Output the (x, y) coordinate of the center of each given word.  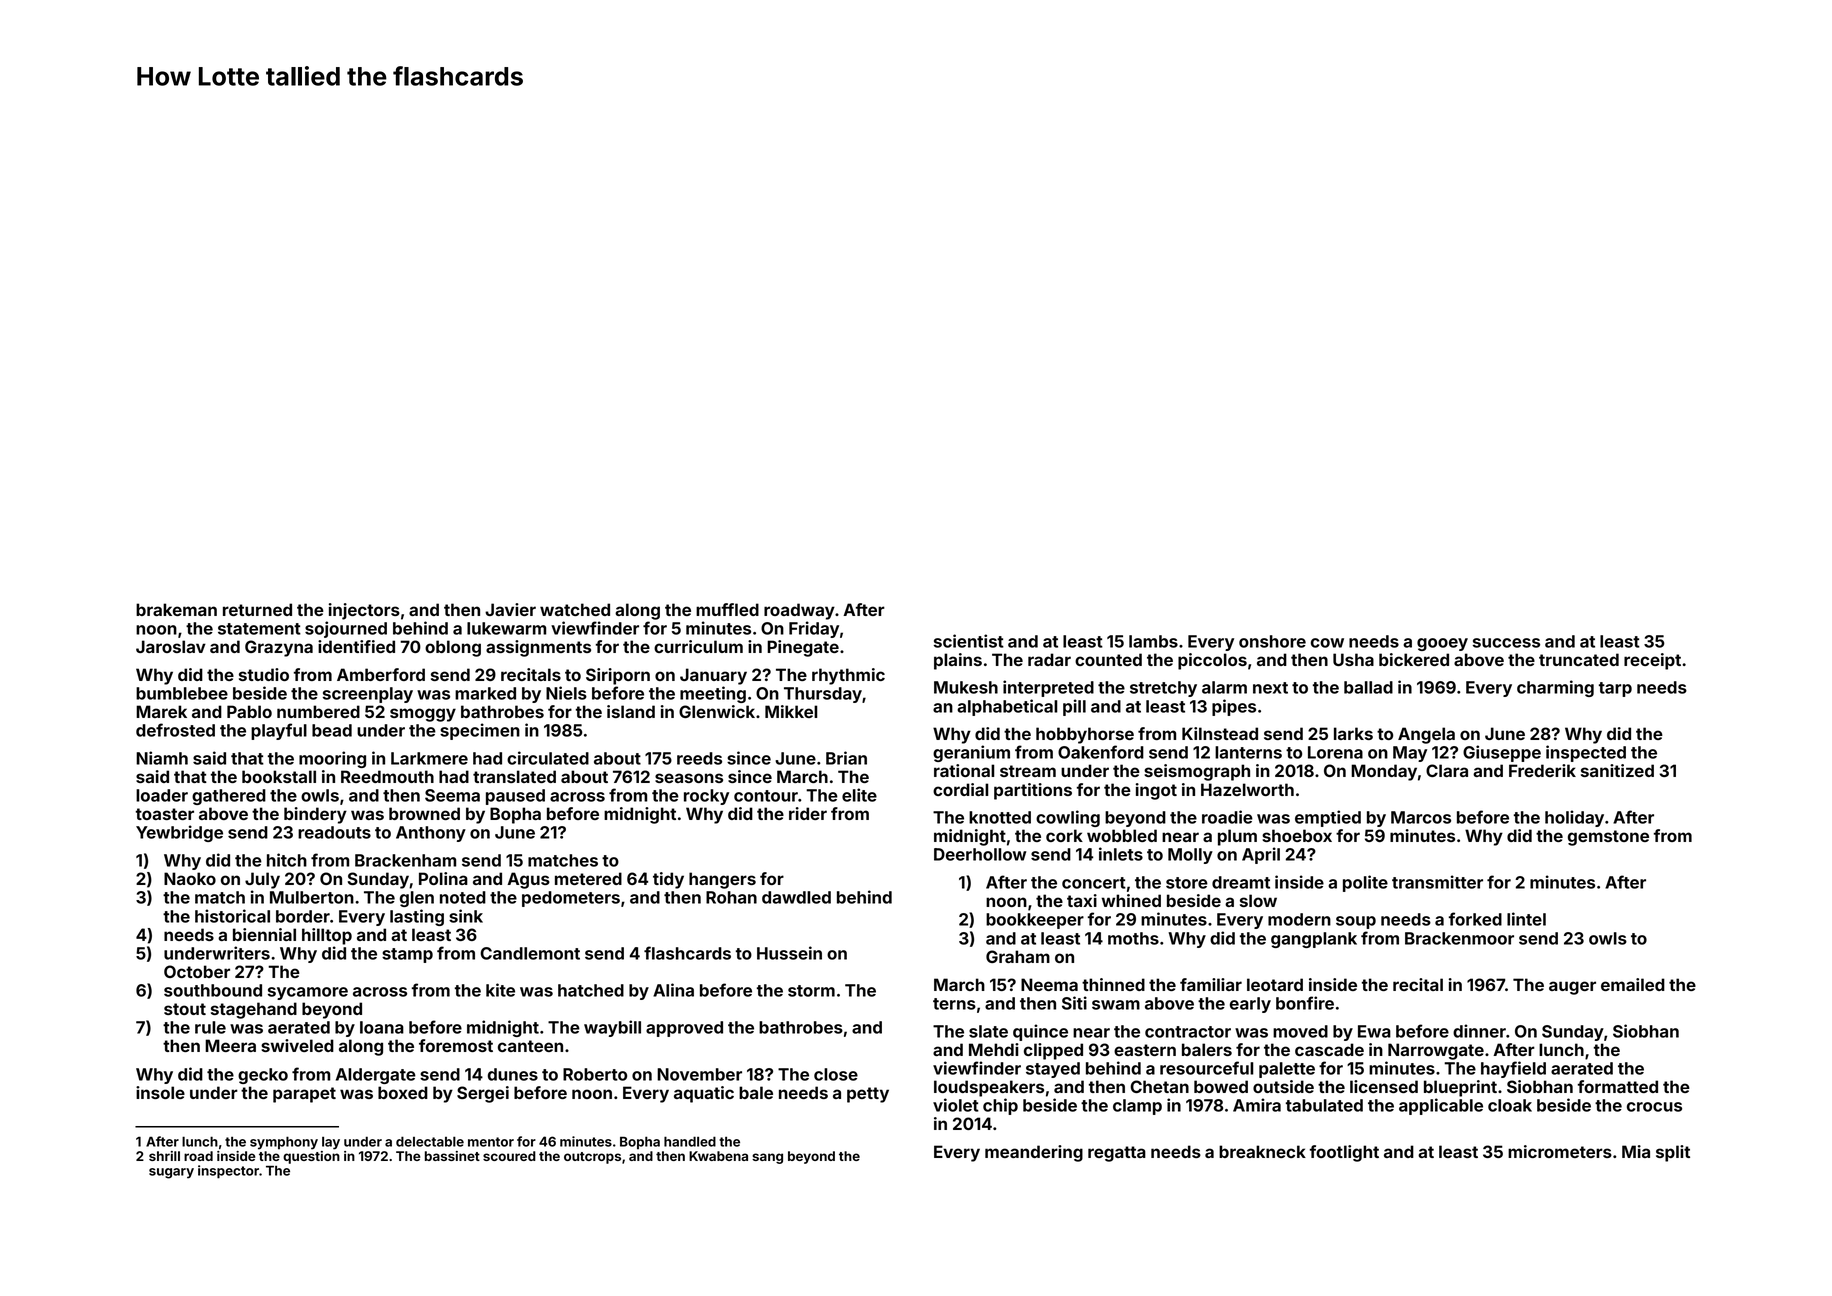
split (1673, 1153)
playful (279, 731)
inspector (228, 1172)
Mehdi (994, 1049)
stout (185, 1009)
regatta (1117, 1154)
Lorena (1335, 752)
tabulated (1324, 1105)
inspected (1586, 753)
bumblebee (182, 693)
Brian (846, 758)
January (713, 676)
